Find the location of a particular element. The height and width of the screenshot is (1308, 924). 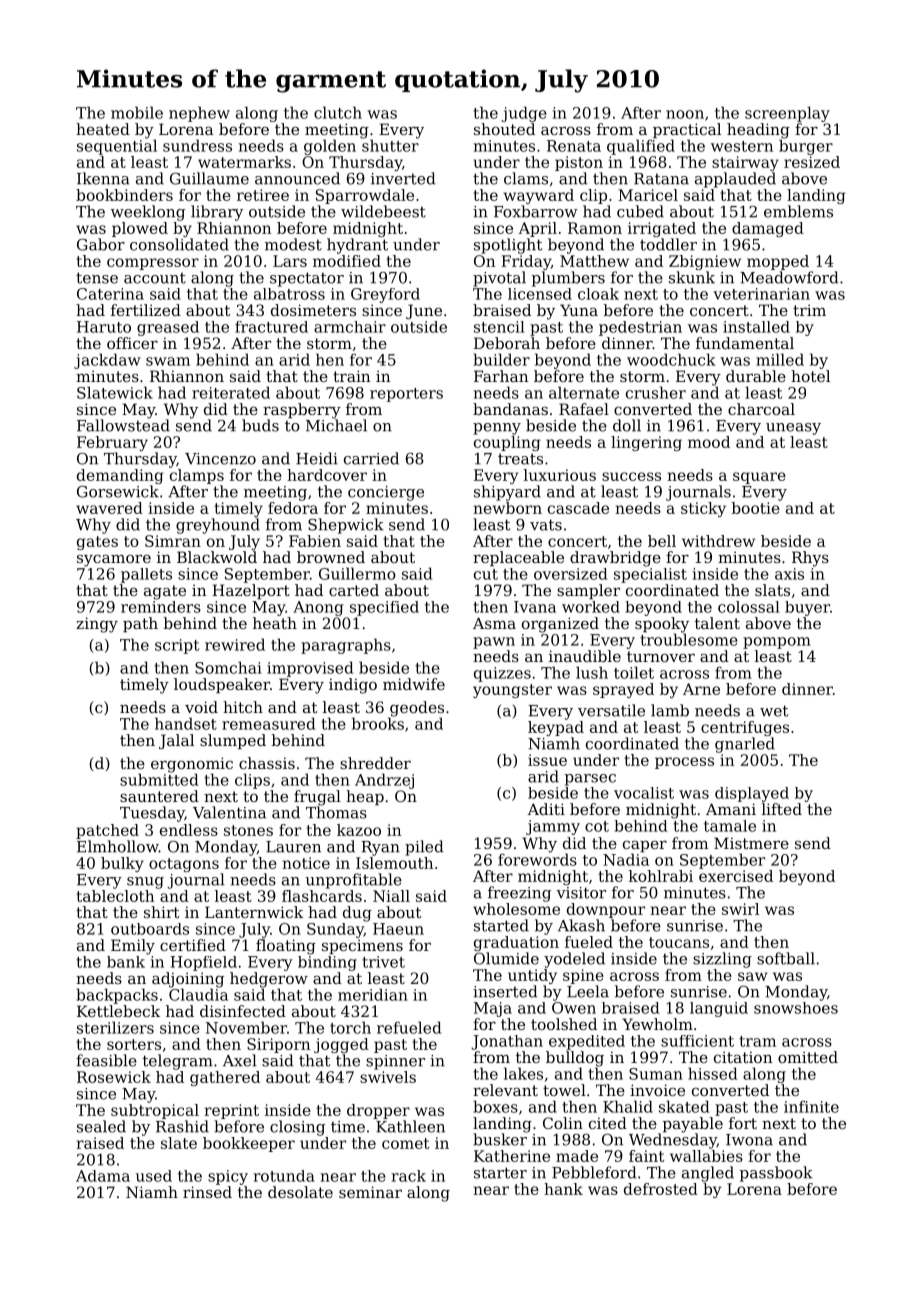

wet is located at coordinates (774, 711).
